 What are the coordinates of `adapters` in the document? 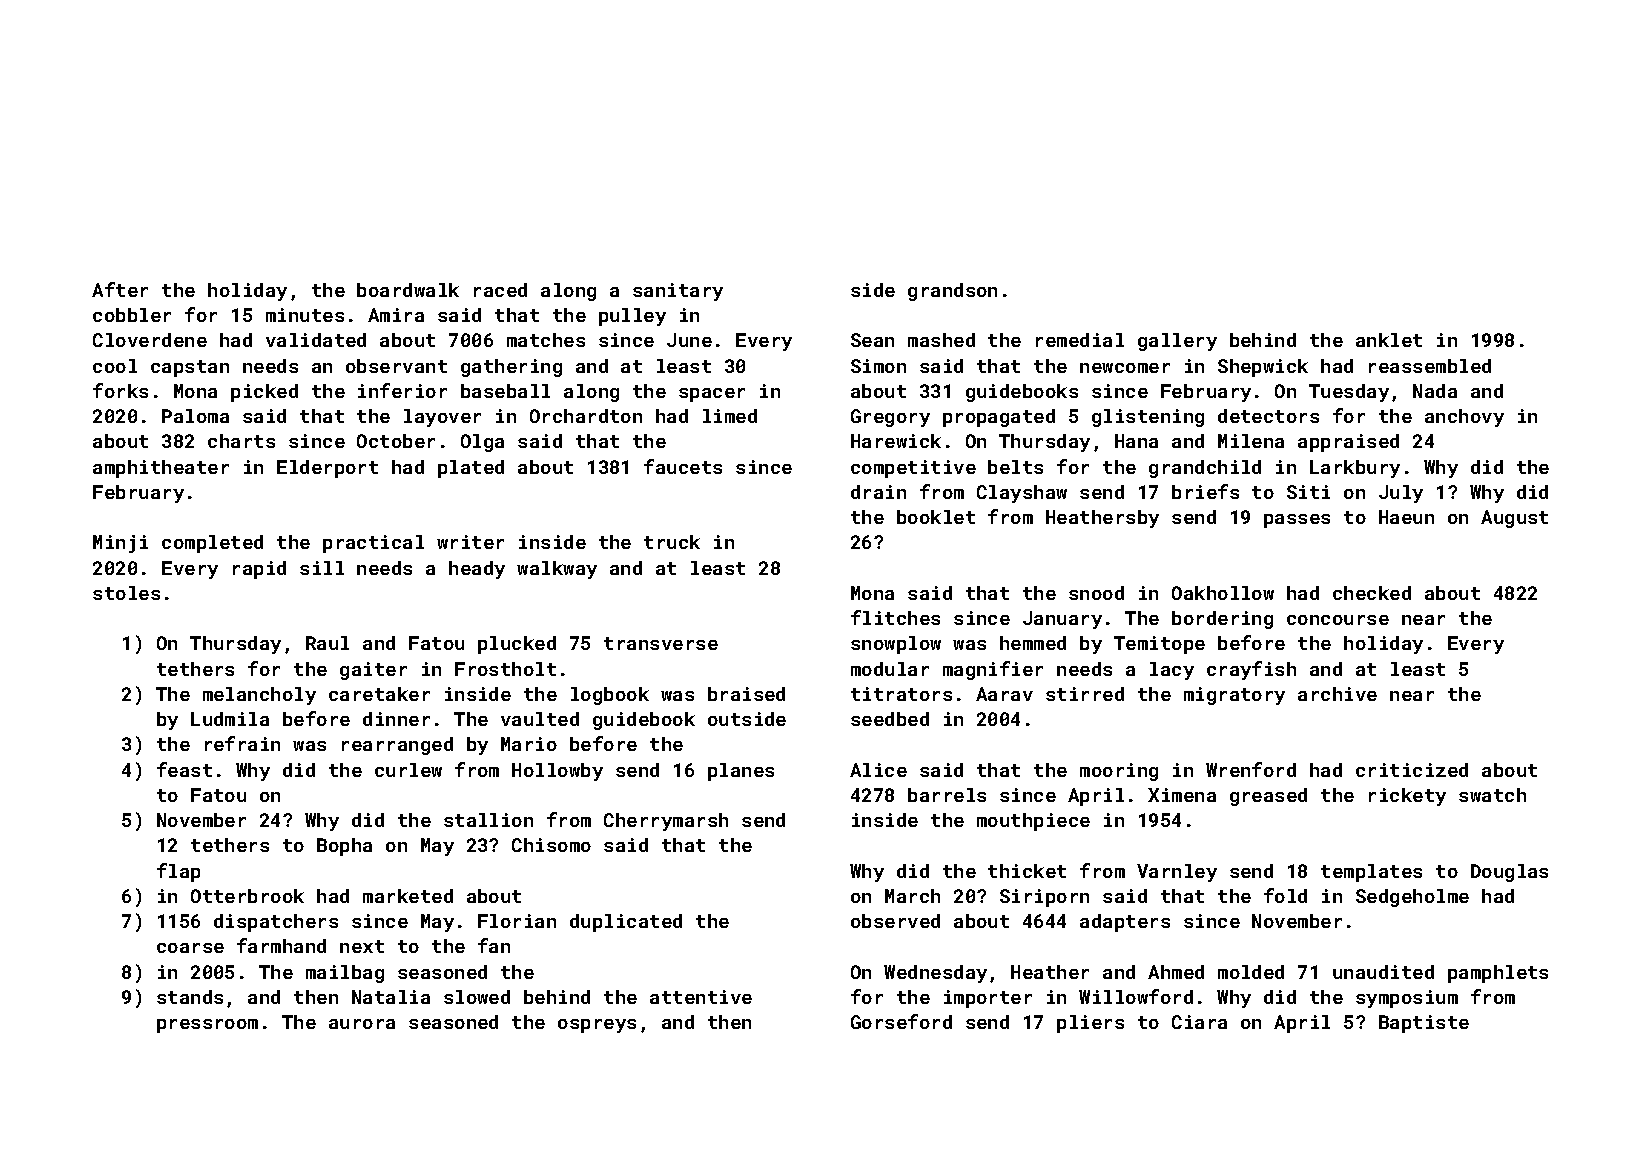 It's located at (1125, 923).
